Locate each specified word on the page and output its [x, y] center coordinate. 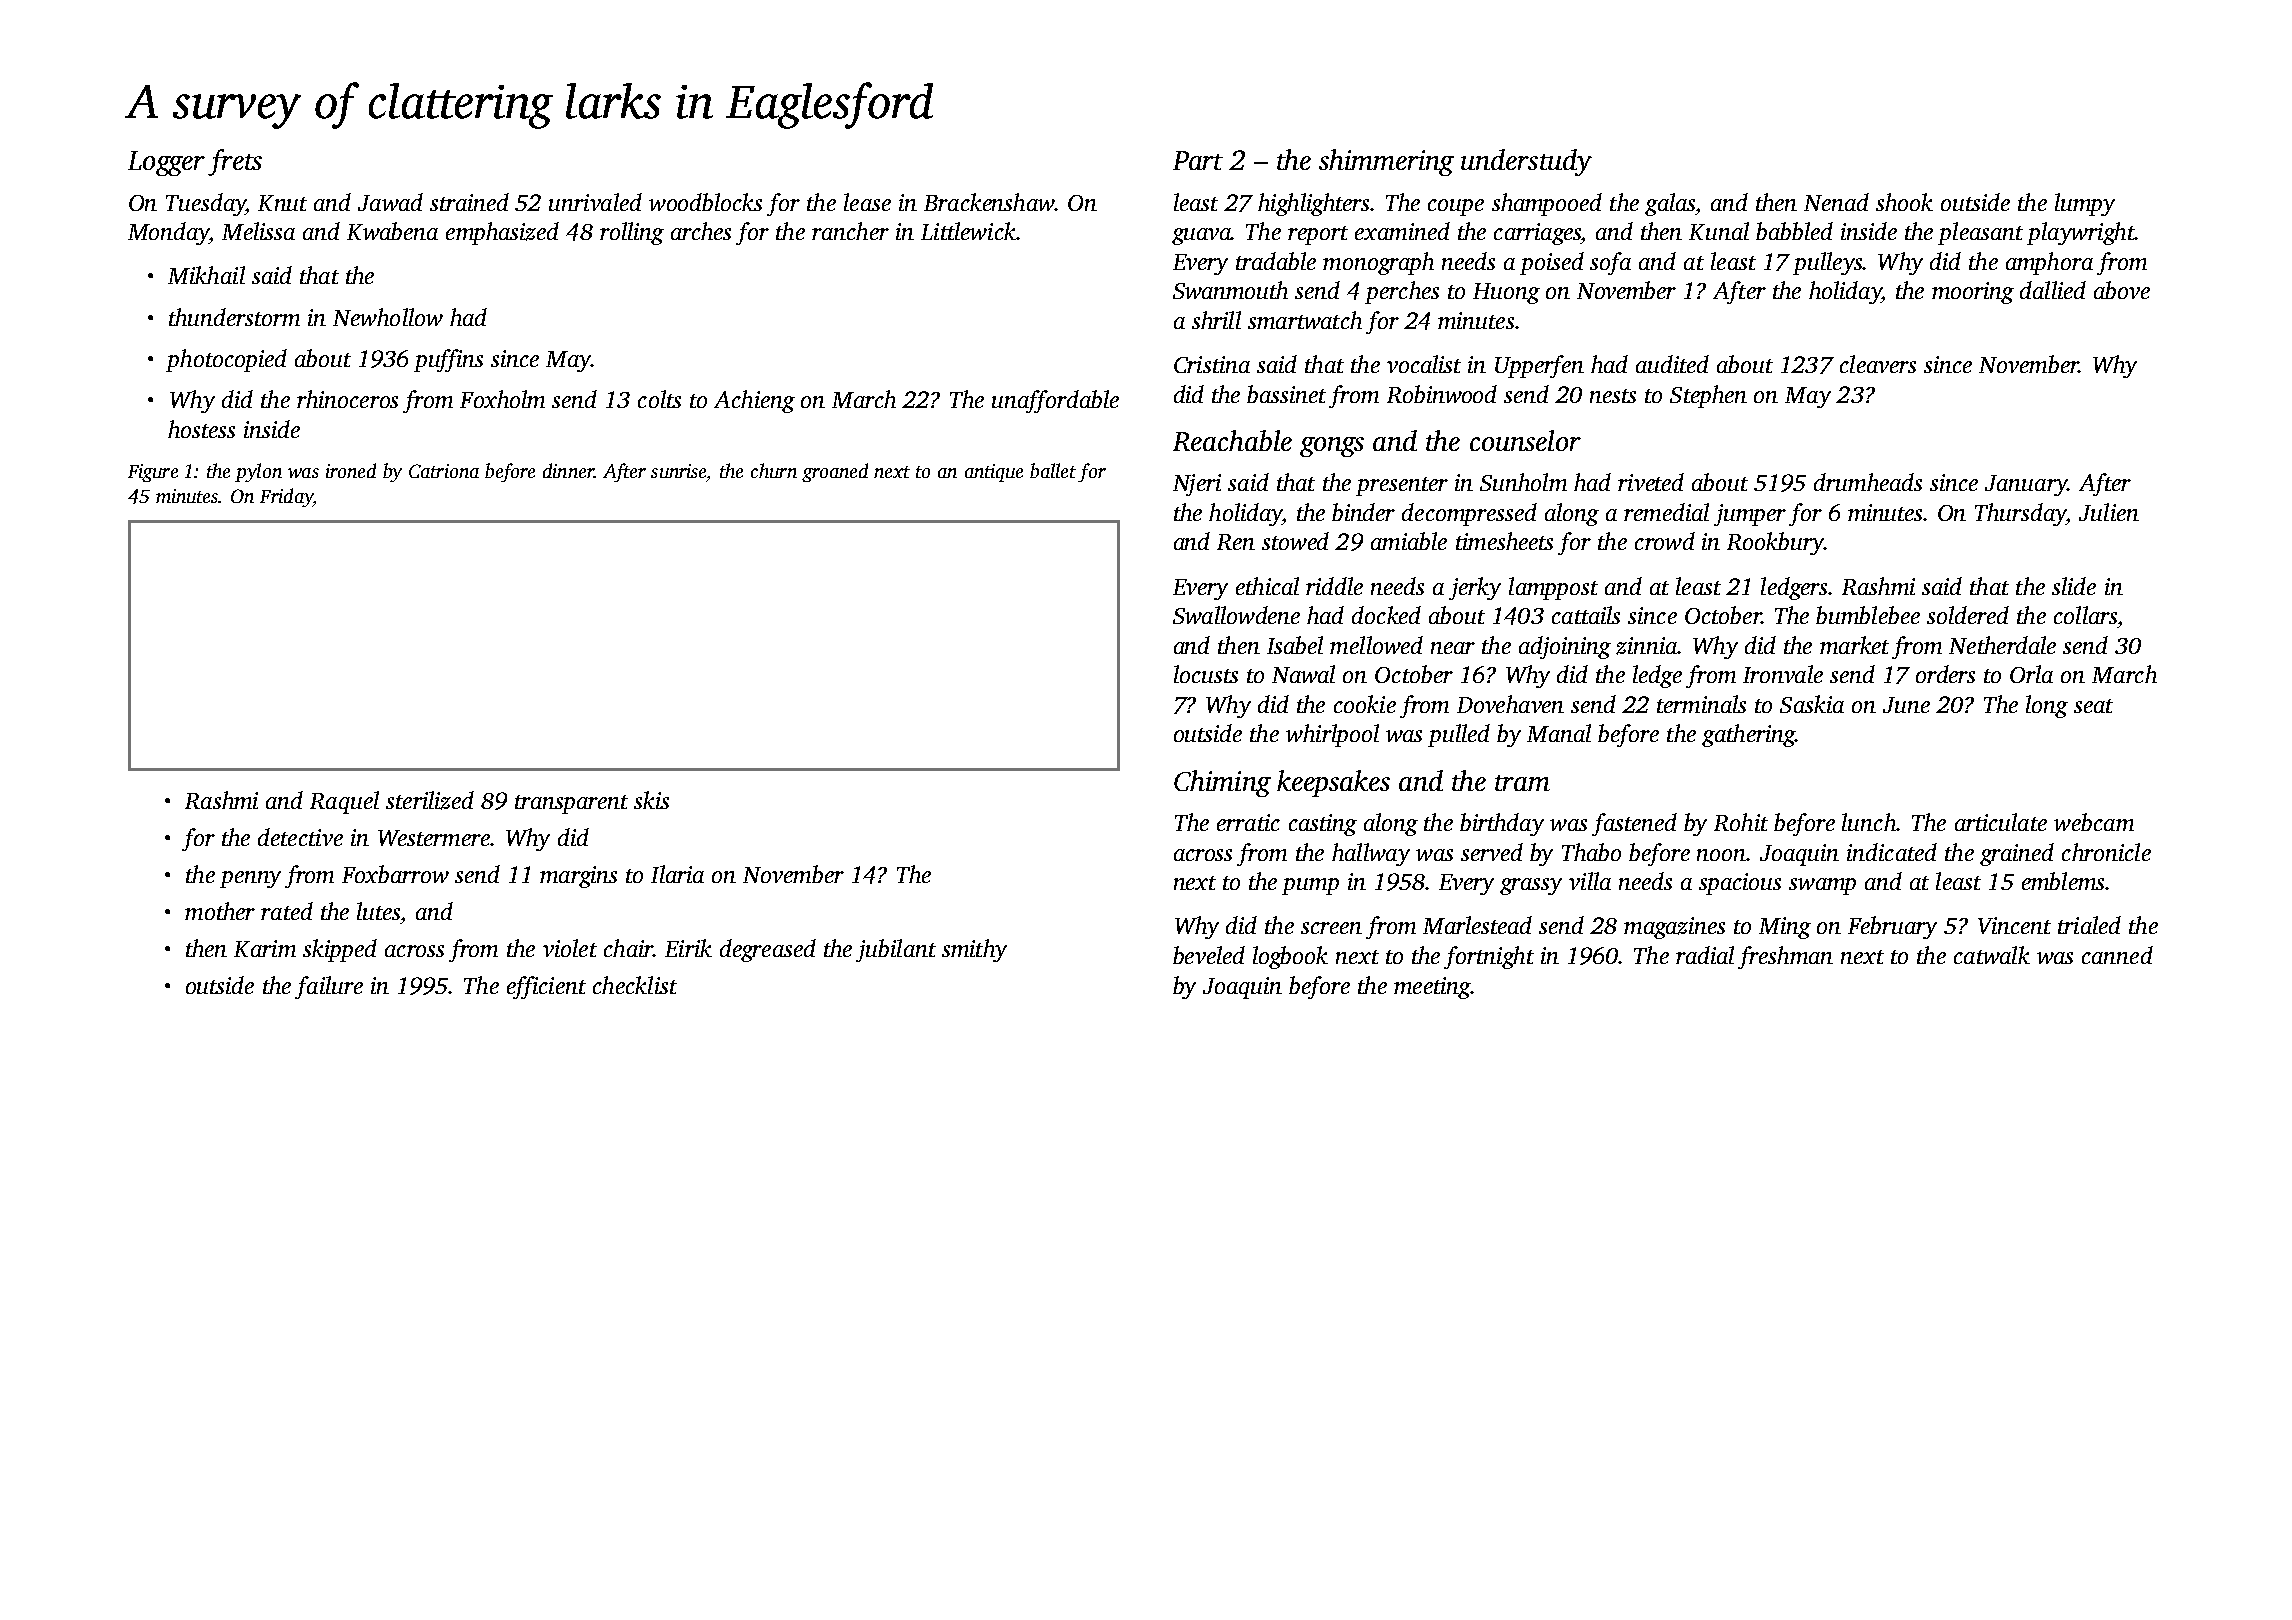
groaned [835, 472]
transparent [571, 804]
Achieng [754, 401]
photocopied [226, 360]
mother [220, 911]
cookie [1365, 704]
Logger [166, 163]
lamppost [1553, 588]
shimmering [1386, 162]
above [2122, 290]
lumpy [2085, 204]
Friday [286, 497]
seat [2093, 706]
